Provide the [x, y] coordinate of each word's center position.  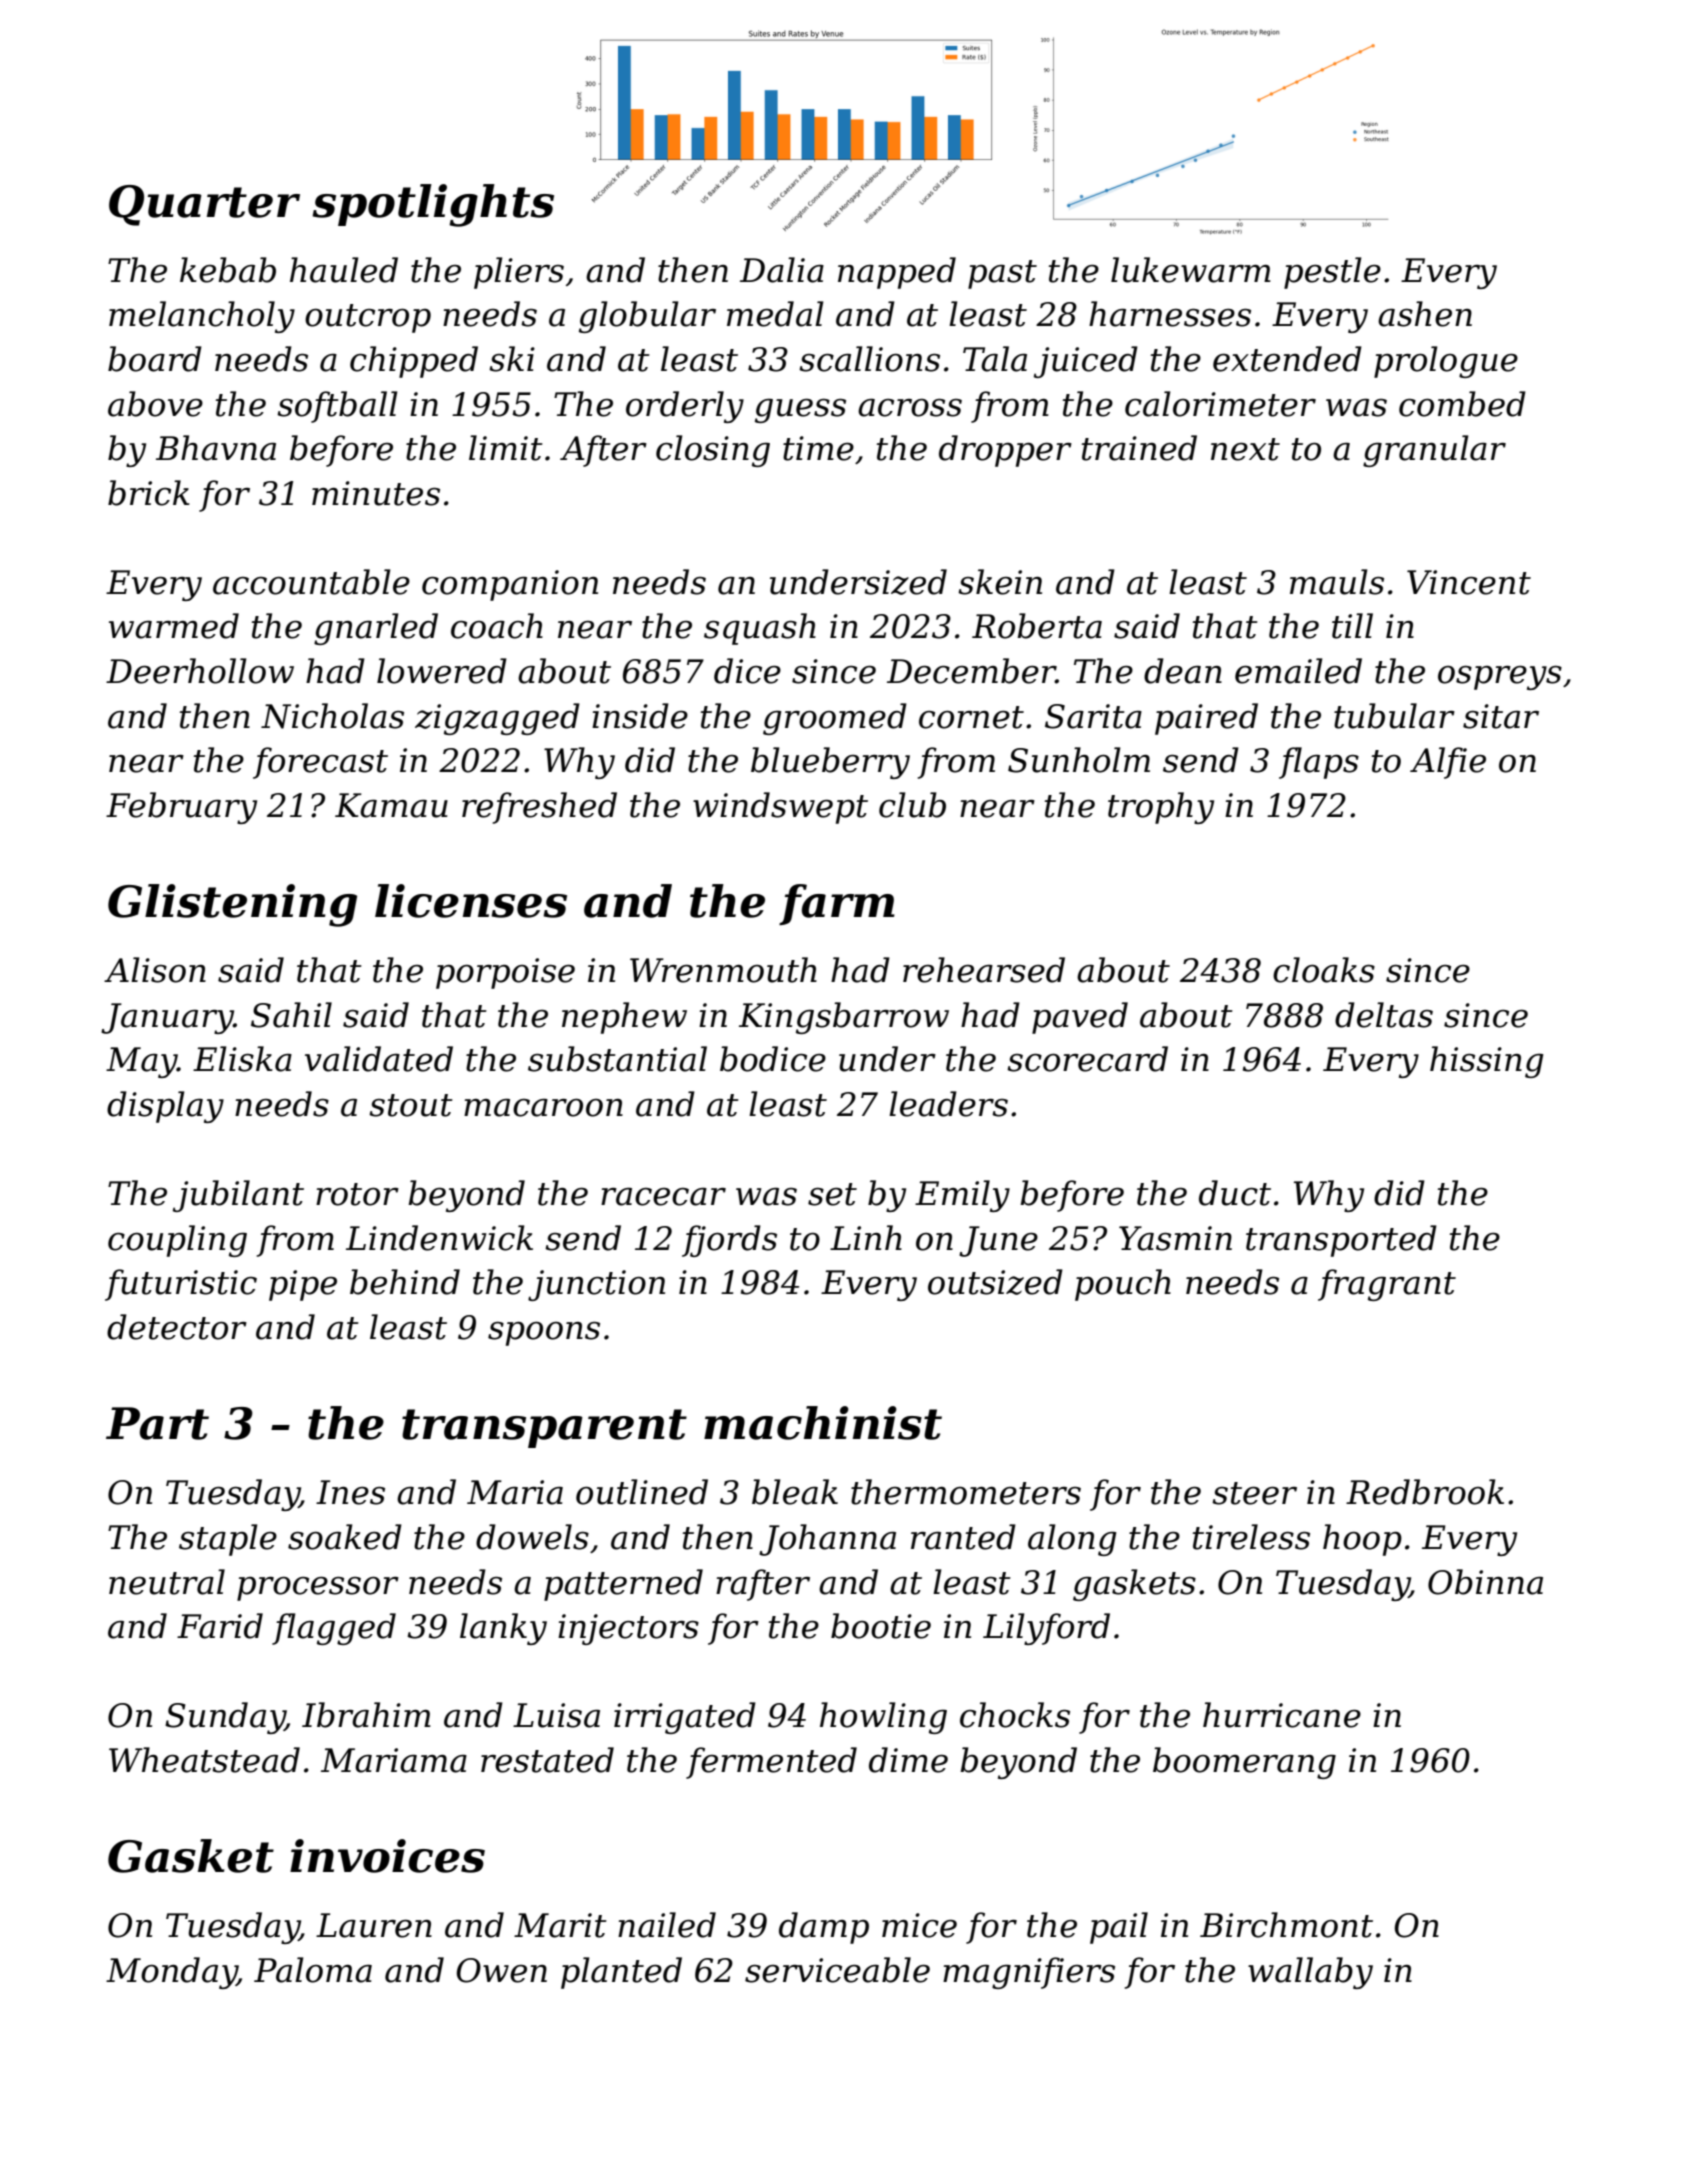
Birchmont [1286, 1925]
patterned [623, 1585]
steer [1254, 1493]
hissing [1487, 1062]
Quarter [204, 205]
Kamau [391, 805]
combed [1462, 404]
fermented [771, 1763]
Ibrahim [366, 1715]
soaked [345, 1537]
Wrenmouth [723, 970]
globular [647, 317]
